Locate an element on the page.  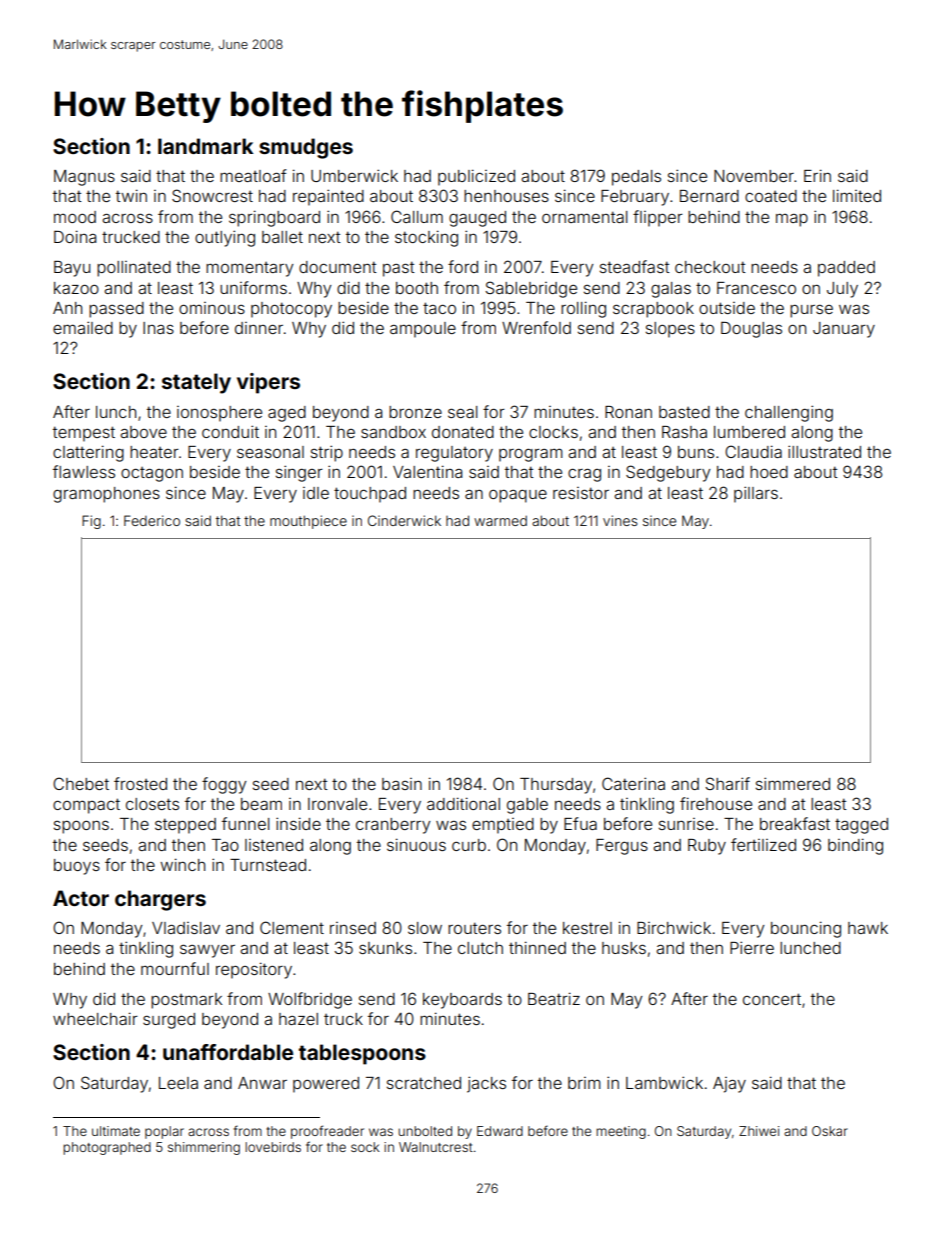
Anwar is located at coordinates (262, 1083).
